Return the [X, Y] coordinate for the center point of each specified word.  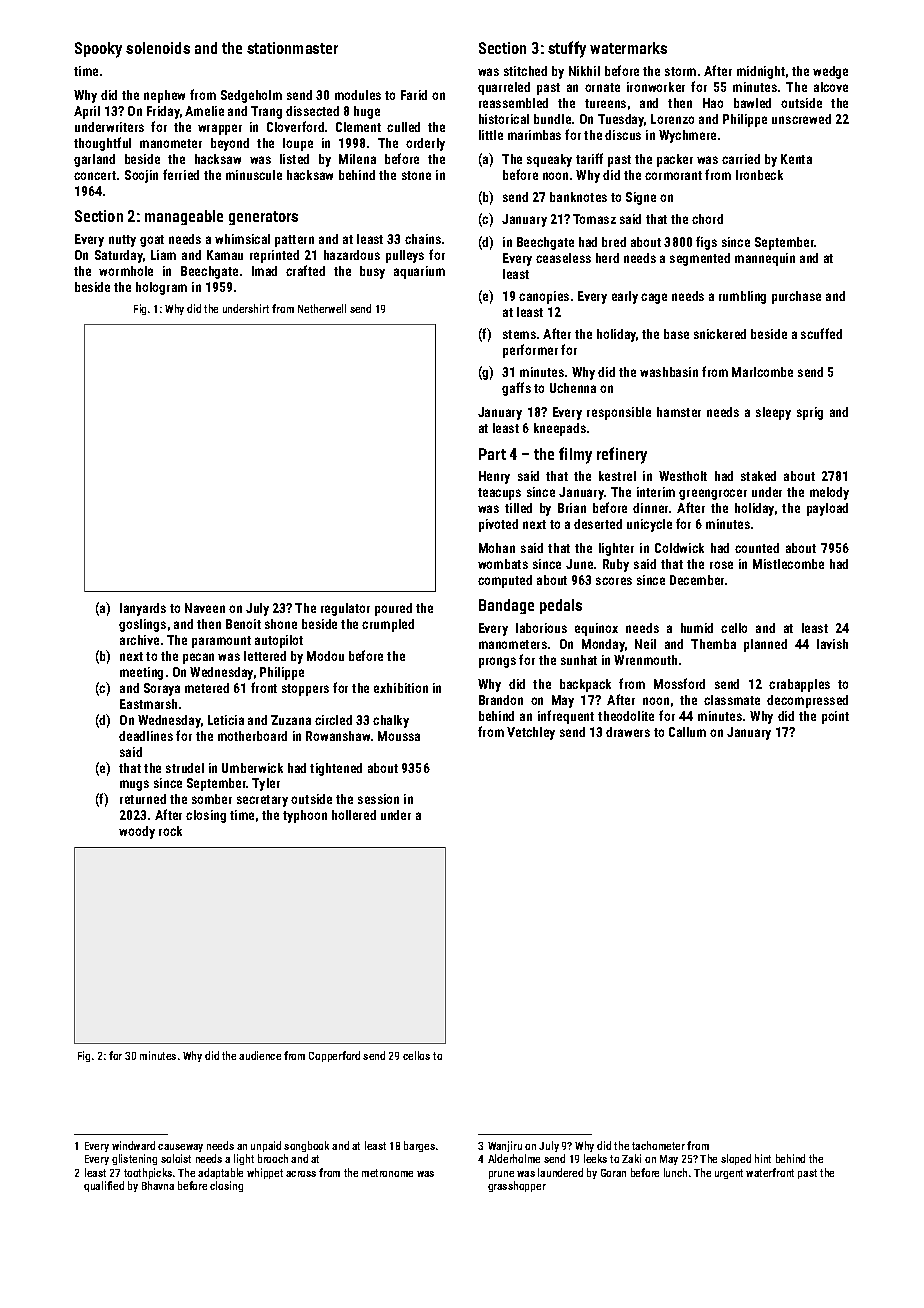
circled [333, 720]
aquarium [419, 272]
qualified [104, 1186]
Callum [687, 732]
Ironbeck [759, 175]
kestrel [617, 476]
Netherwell [322, 308]
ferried [181, 174]
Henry [494, 477]
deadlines [146, 736]
